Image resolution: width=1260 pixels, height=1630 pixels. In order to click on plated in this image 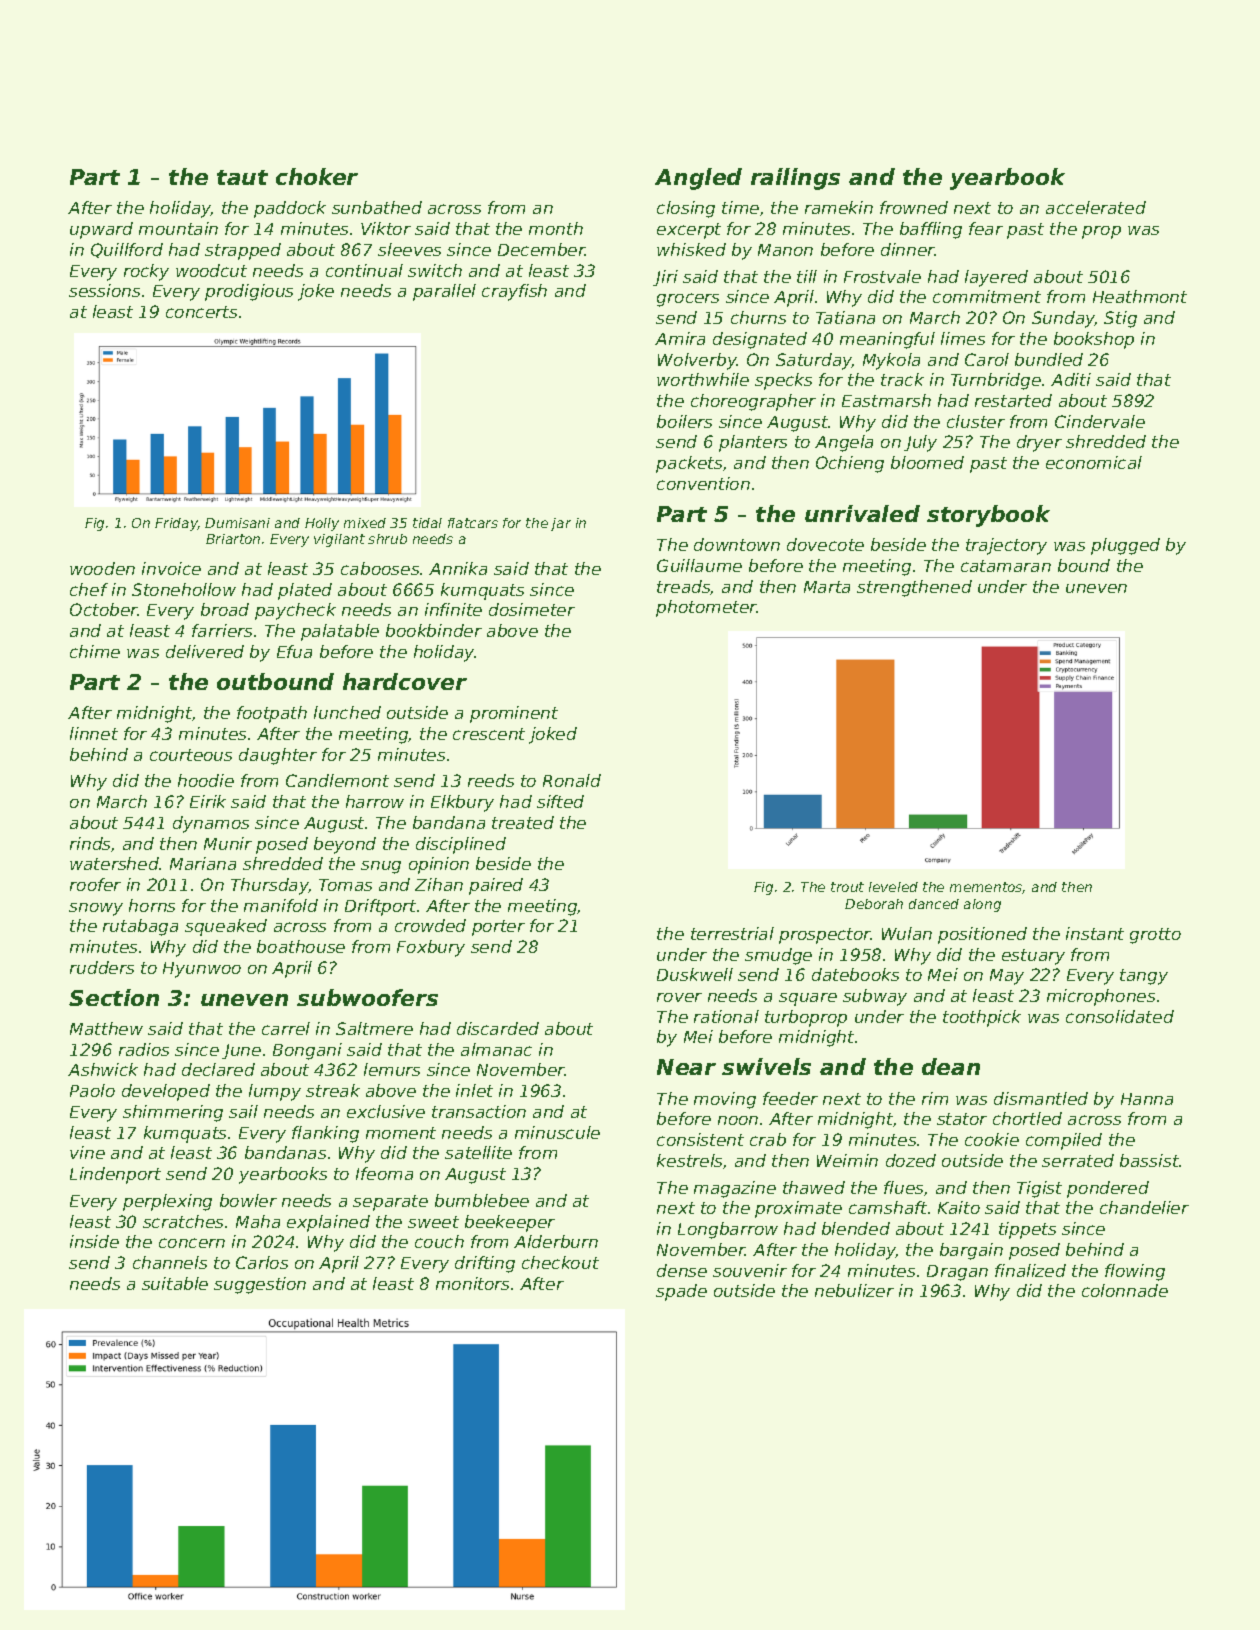, I will do `click(305, 591)`.
